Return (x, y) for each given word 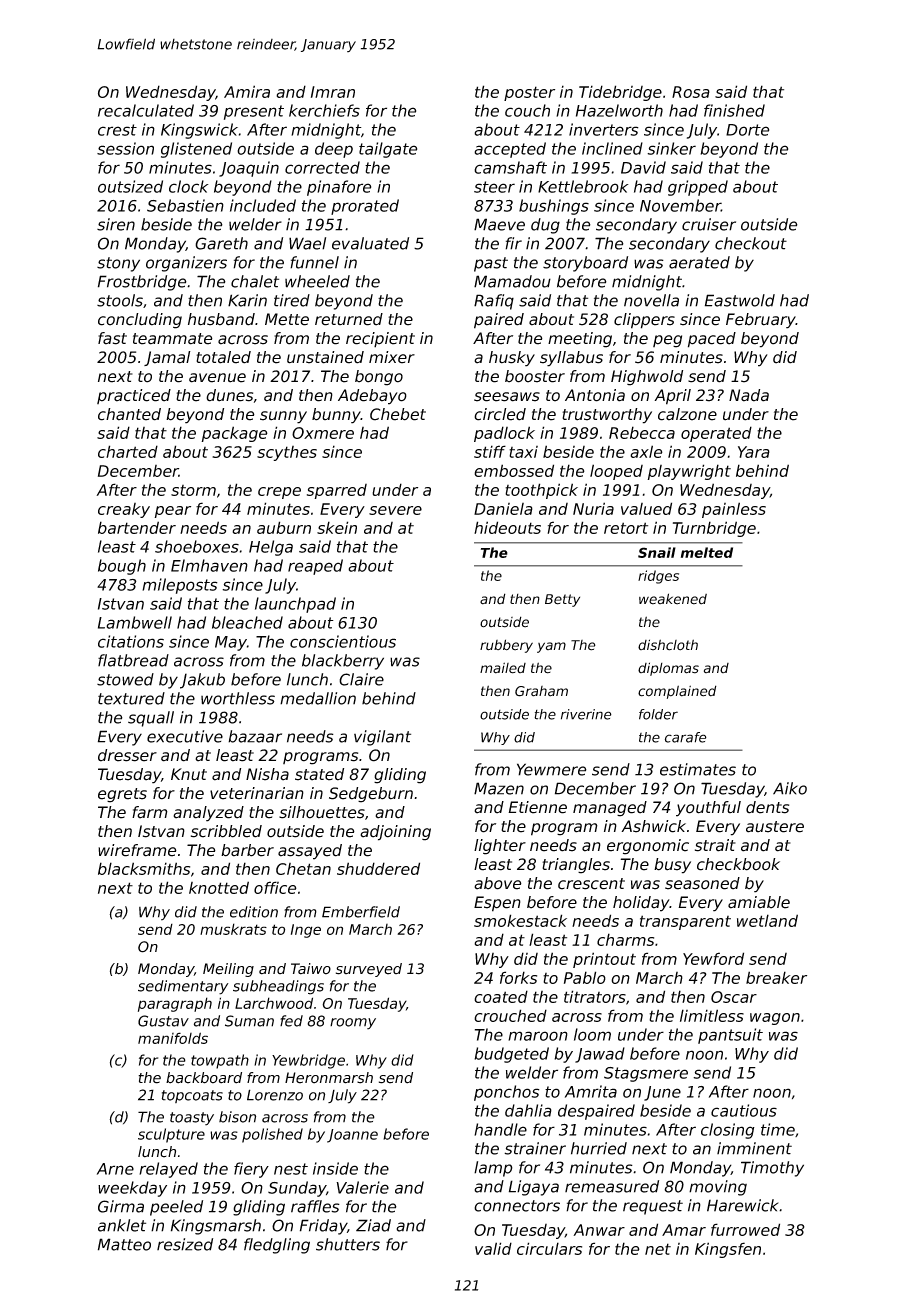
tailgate (388, 150)
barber (247, 850)
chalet (255, 281)
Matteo (124, 1244)
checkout (751, 243)
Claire (361, 679)
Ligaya (534, 1188)
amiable (759, 902)
